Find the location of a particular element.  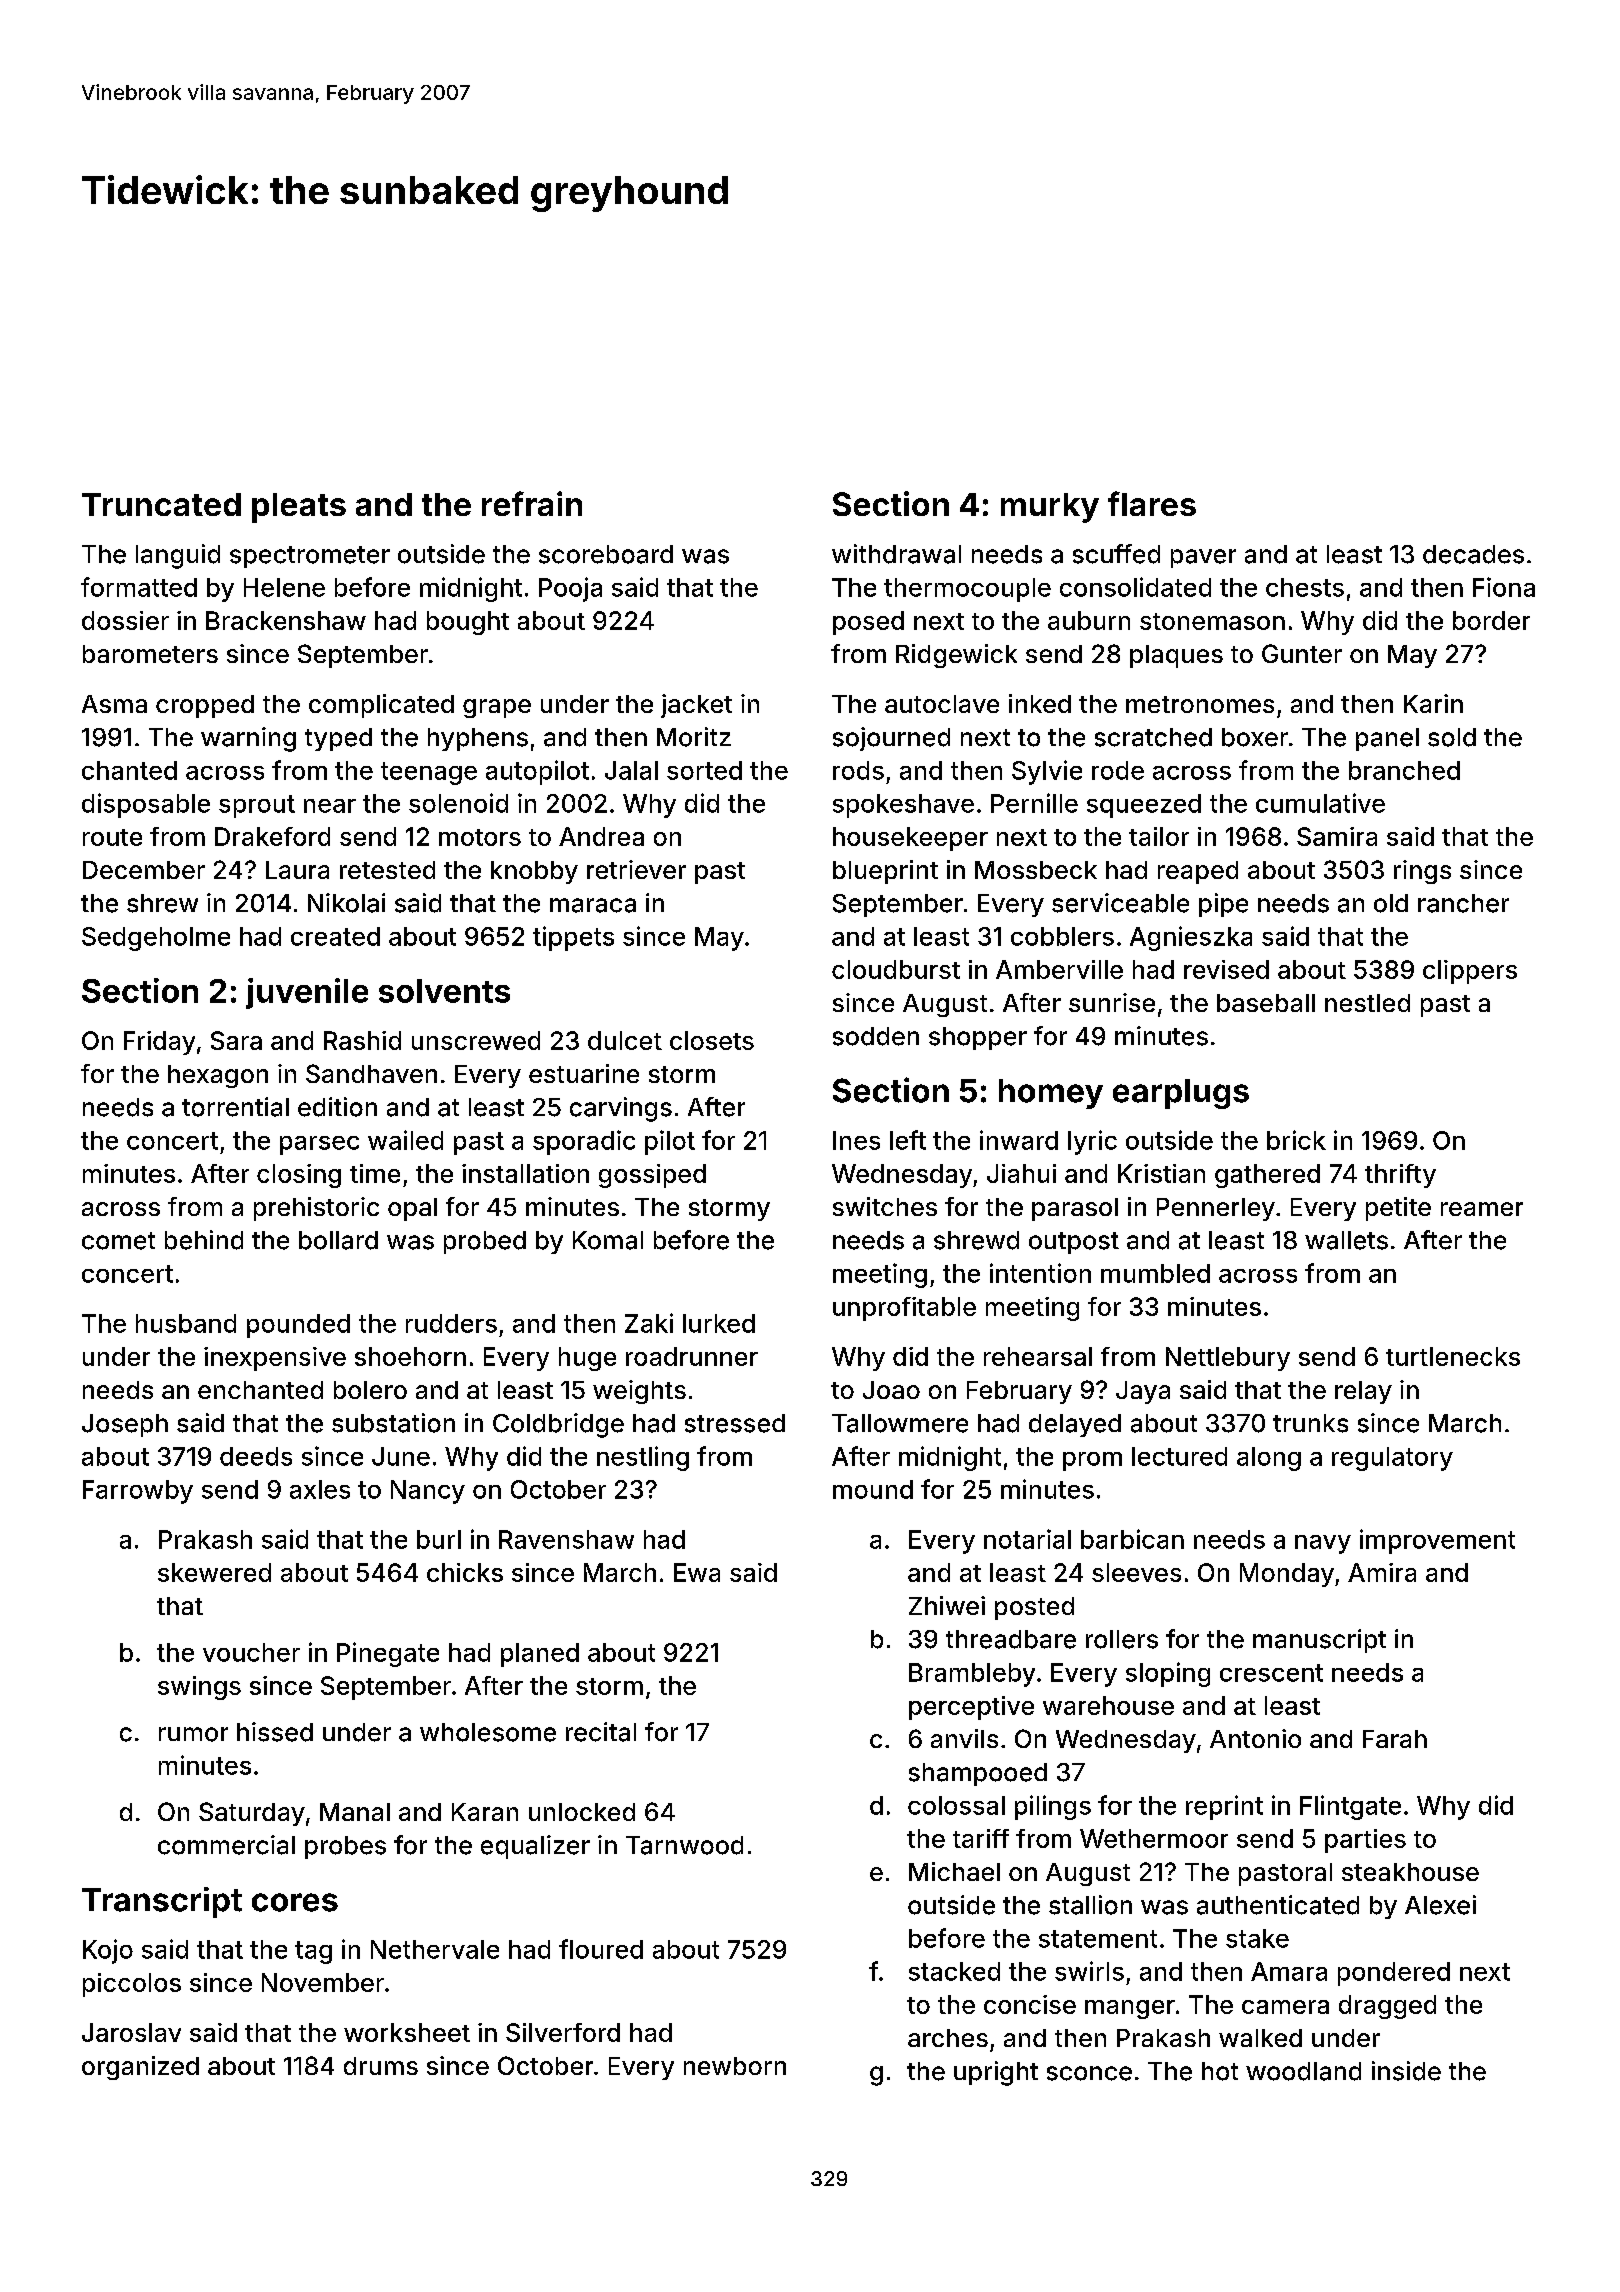

pounded is located at coordinates (298, 1326).
